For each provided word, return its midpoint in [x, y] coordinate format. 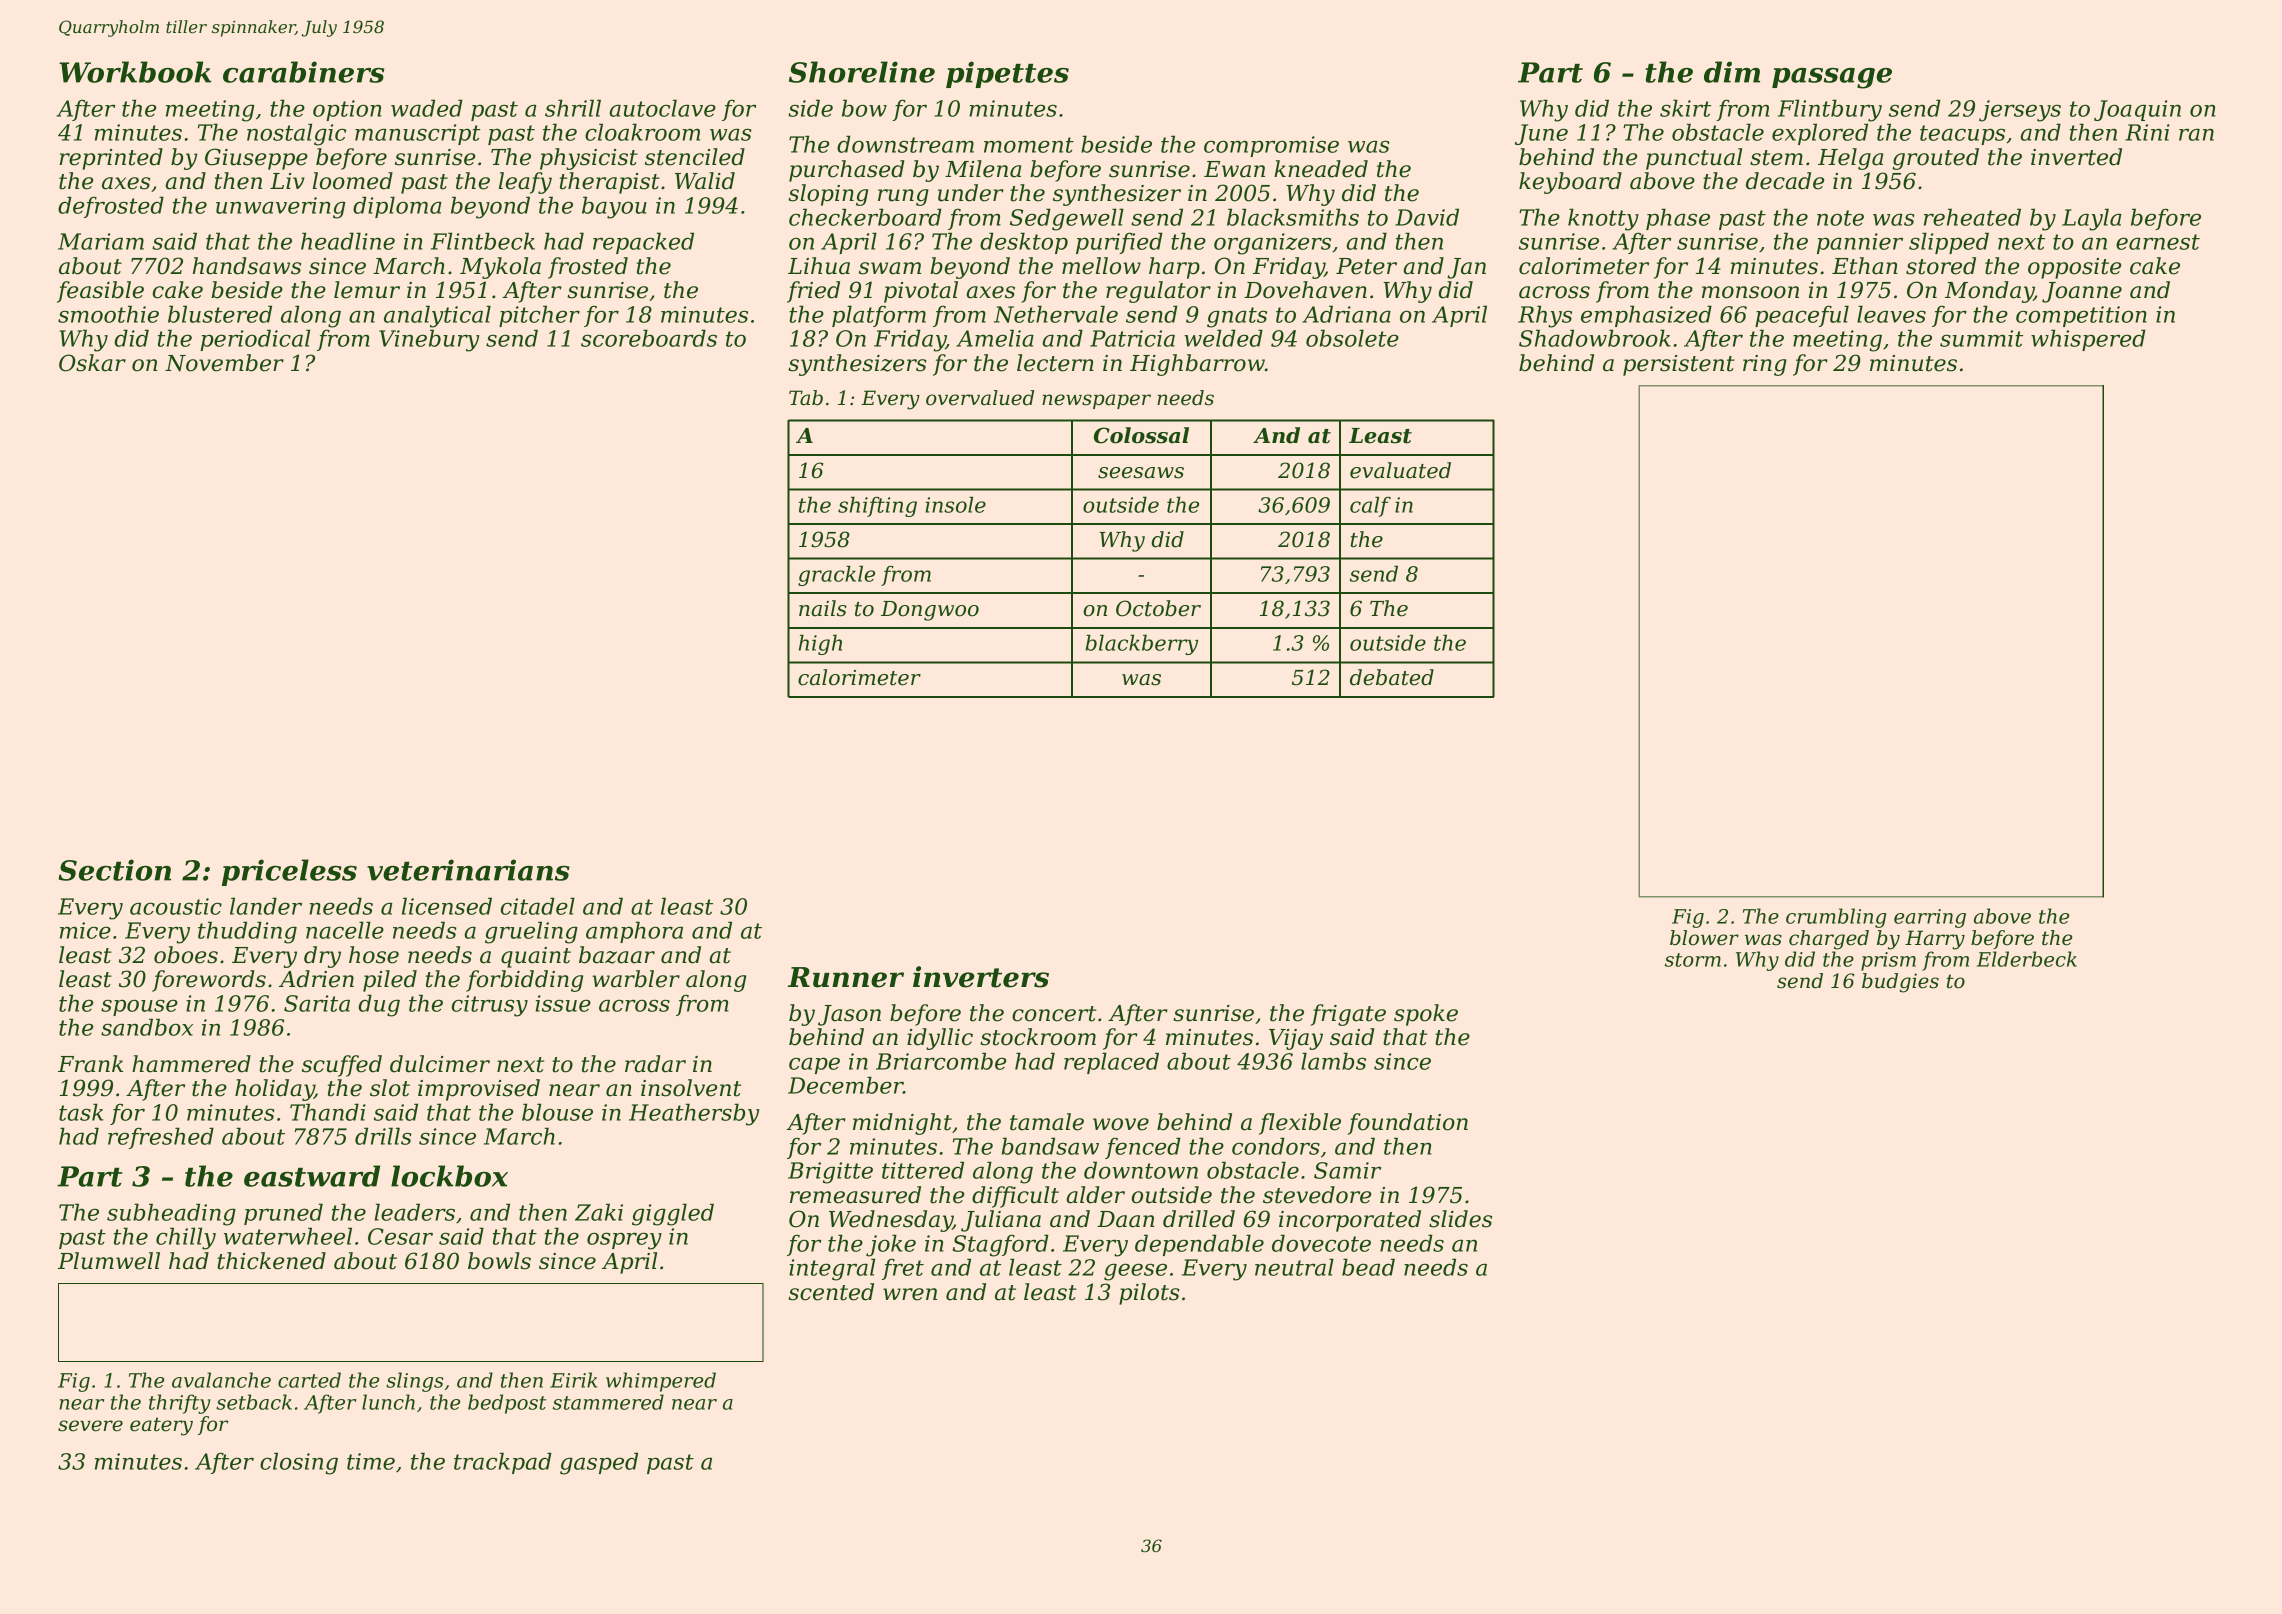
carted [309, 1380]
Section [114, 870]
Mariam [101, 241]
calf [1370, 506]
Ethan [1865, 266]
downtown [1141, 1170]
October [1158, 608]
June [1541, 134]
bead [1368, 1267]
